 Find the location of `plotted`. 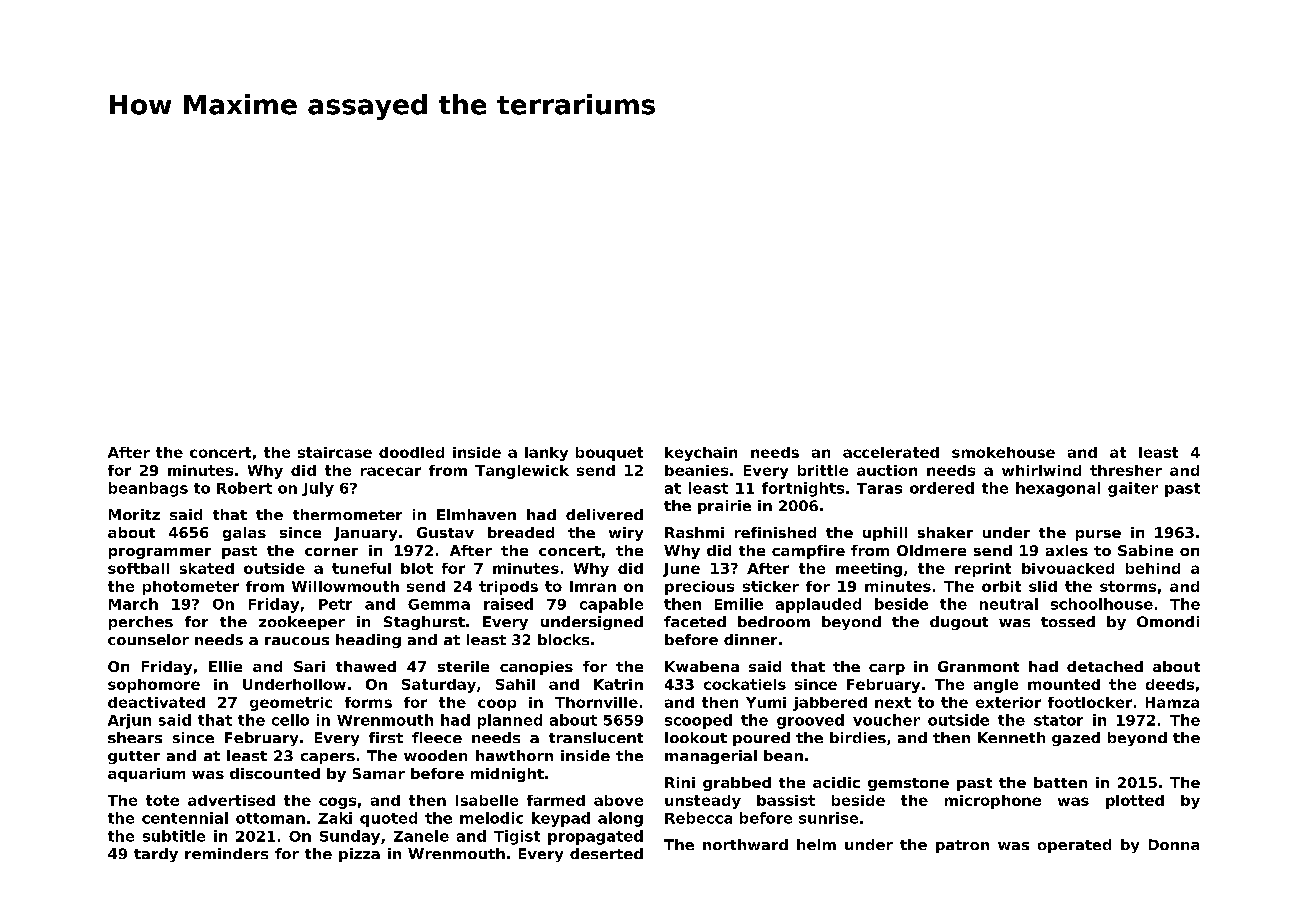

plotted is located at coordinates (1135, 802).
